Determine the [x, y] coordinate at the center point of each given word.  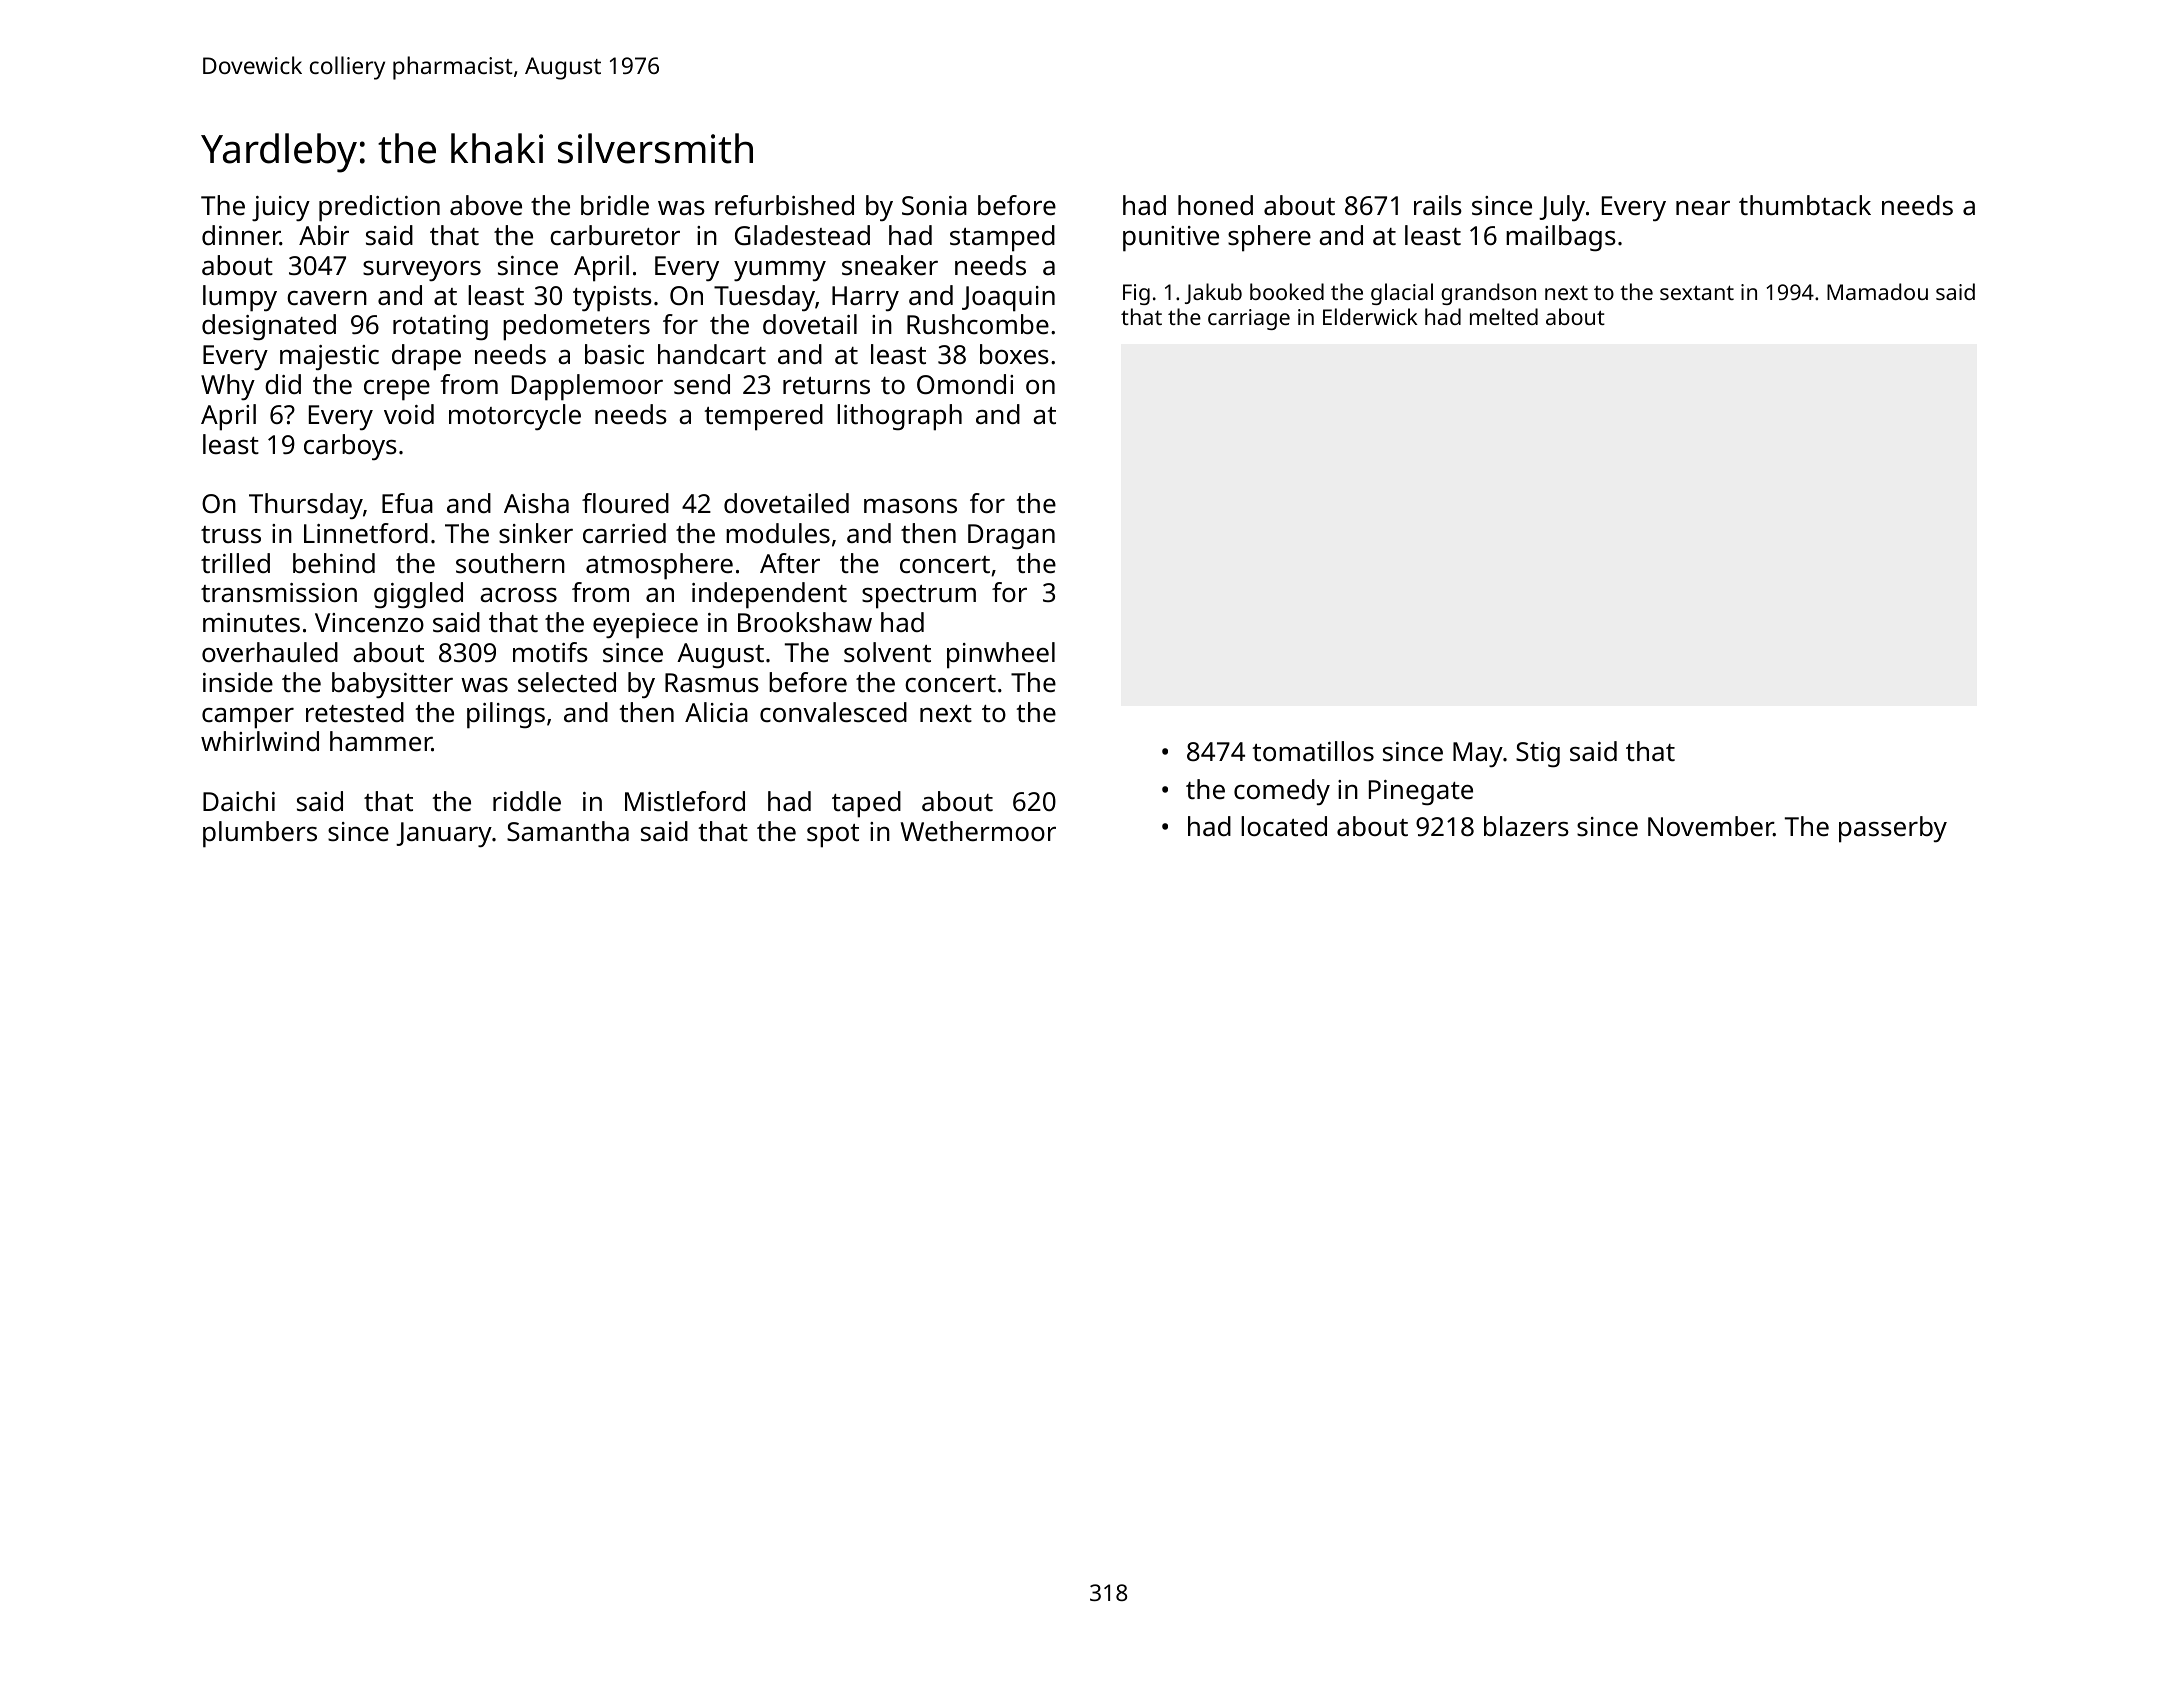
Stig [1538, 755]
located [1284, 826]
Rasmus [712, 683]
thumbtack [1805, 205]
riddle [527, 801]
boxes [1014, 354]
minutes [251, 623]
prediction [379, 208]
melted [1504, 316]
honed [1215, 205]
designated [269, 327]
